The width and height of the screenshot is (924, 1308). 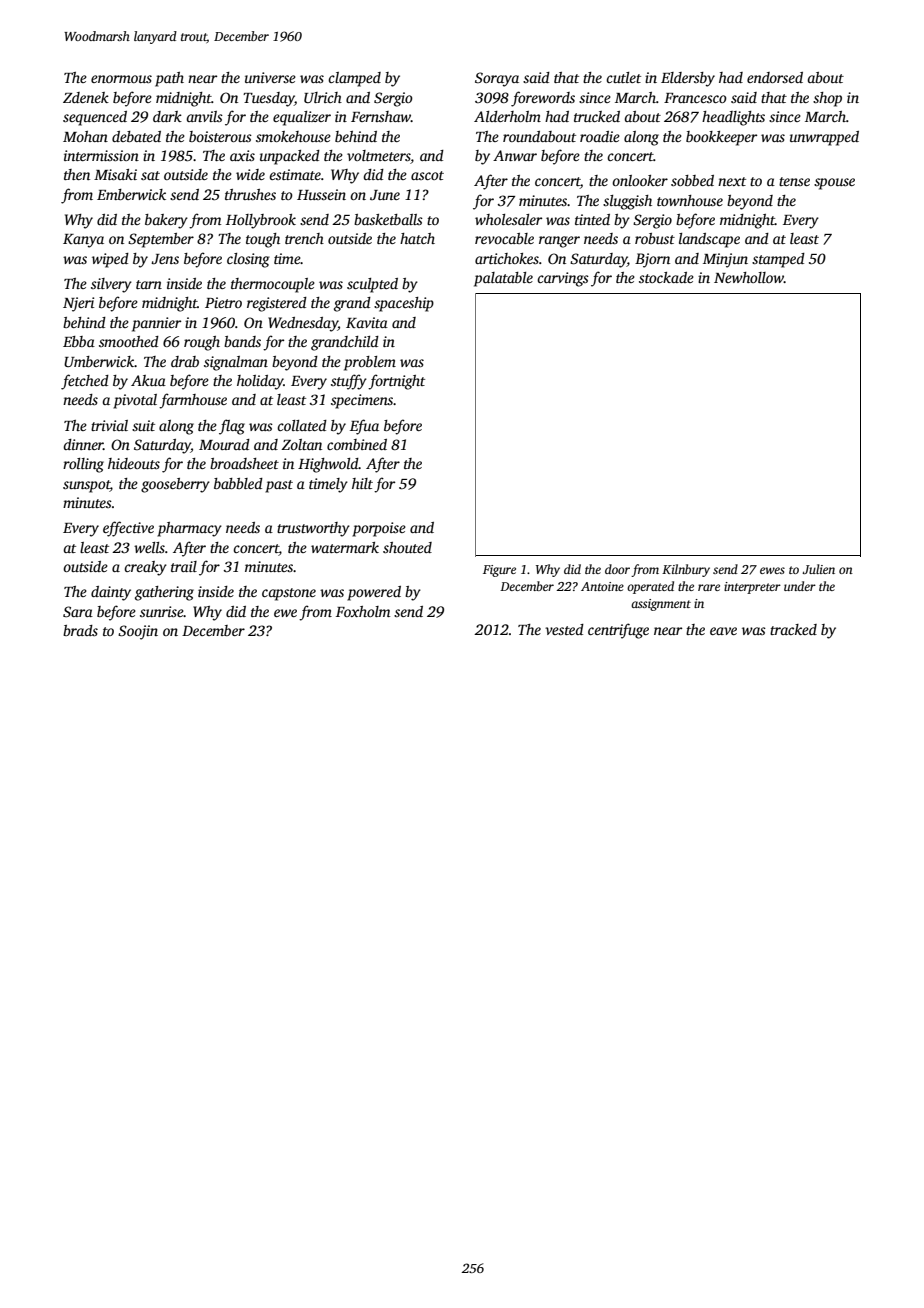 What do you see at coordinates (507, 116) in the screenshot?
I see `Alderholm` at bounding box center [507, 116].
